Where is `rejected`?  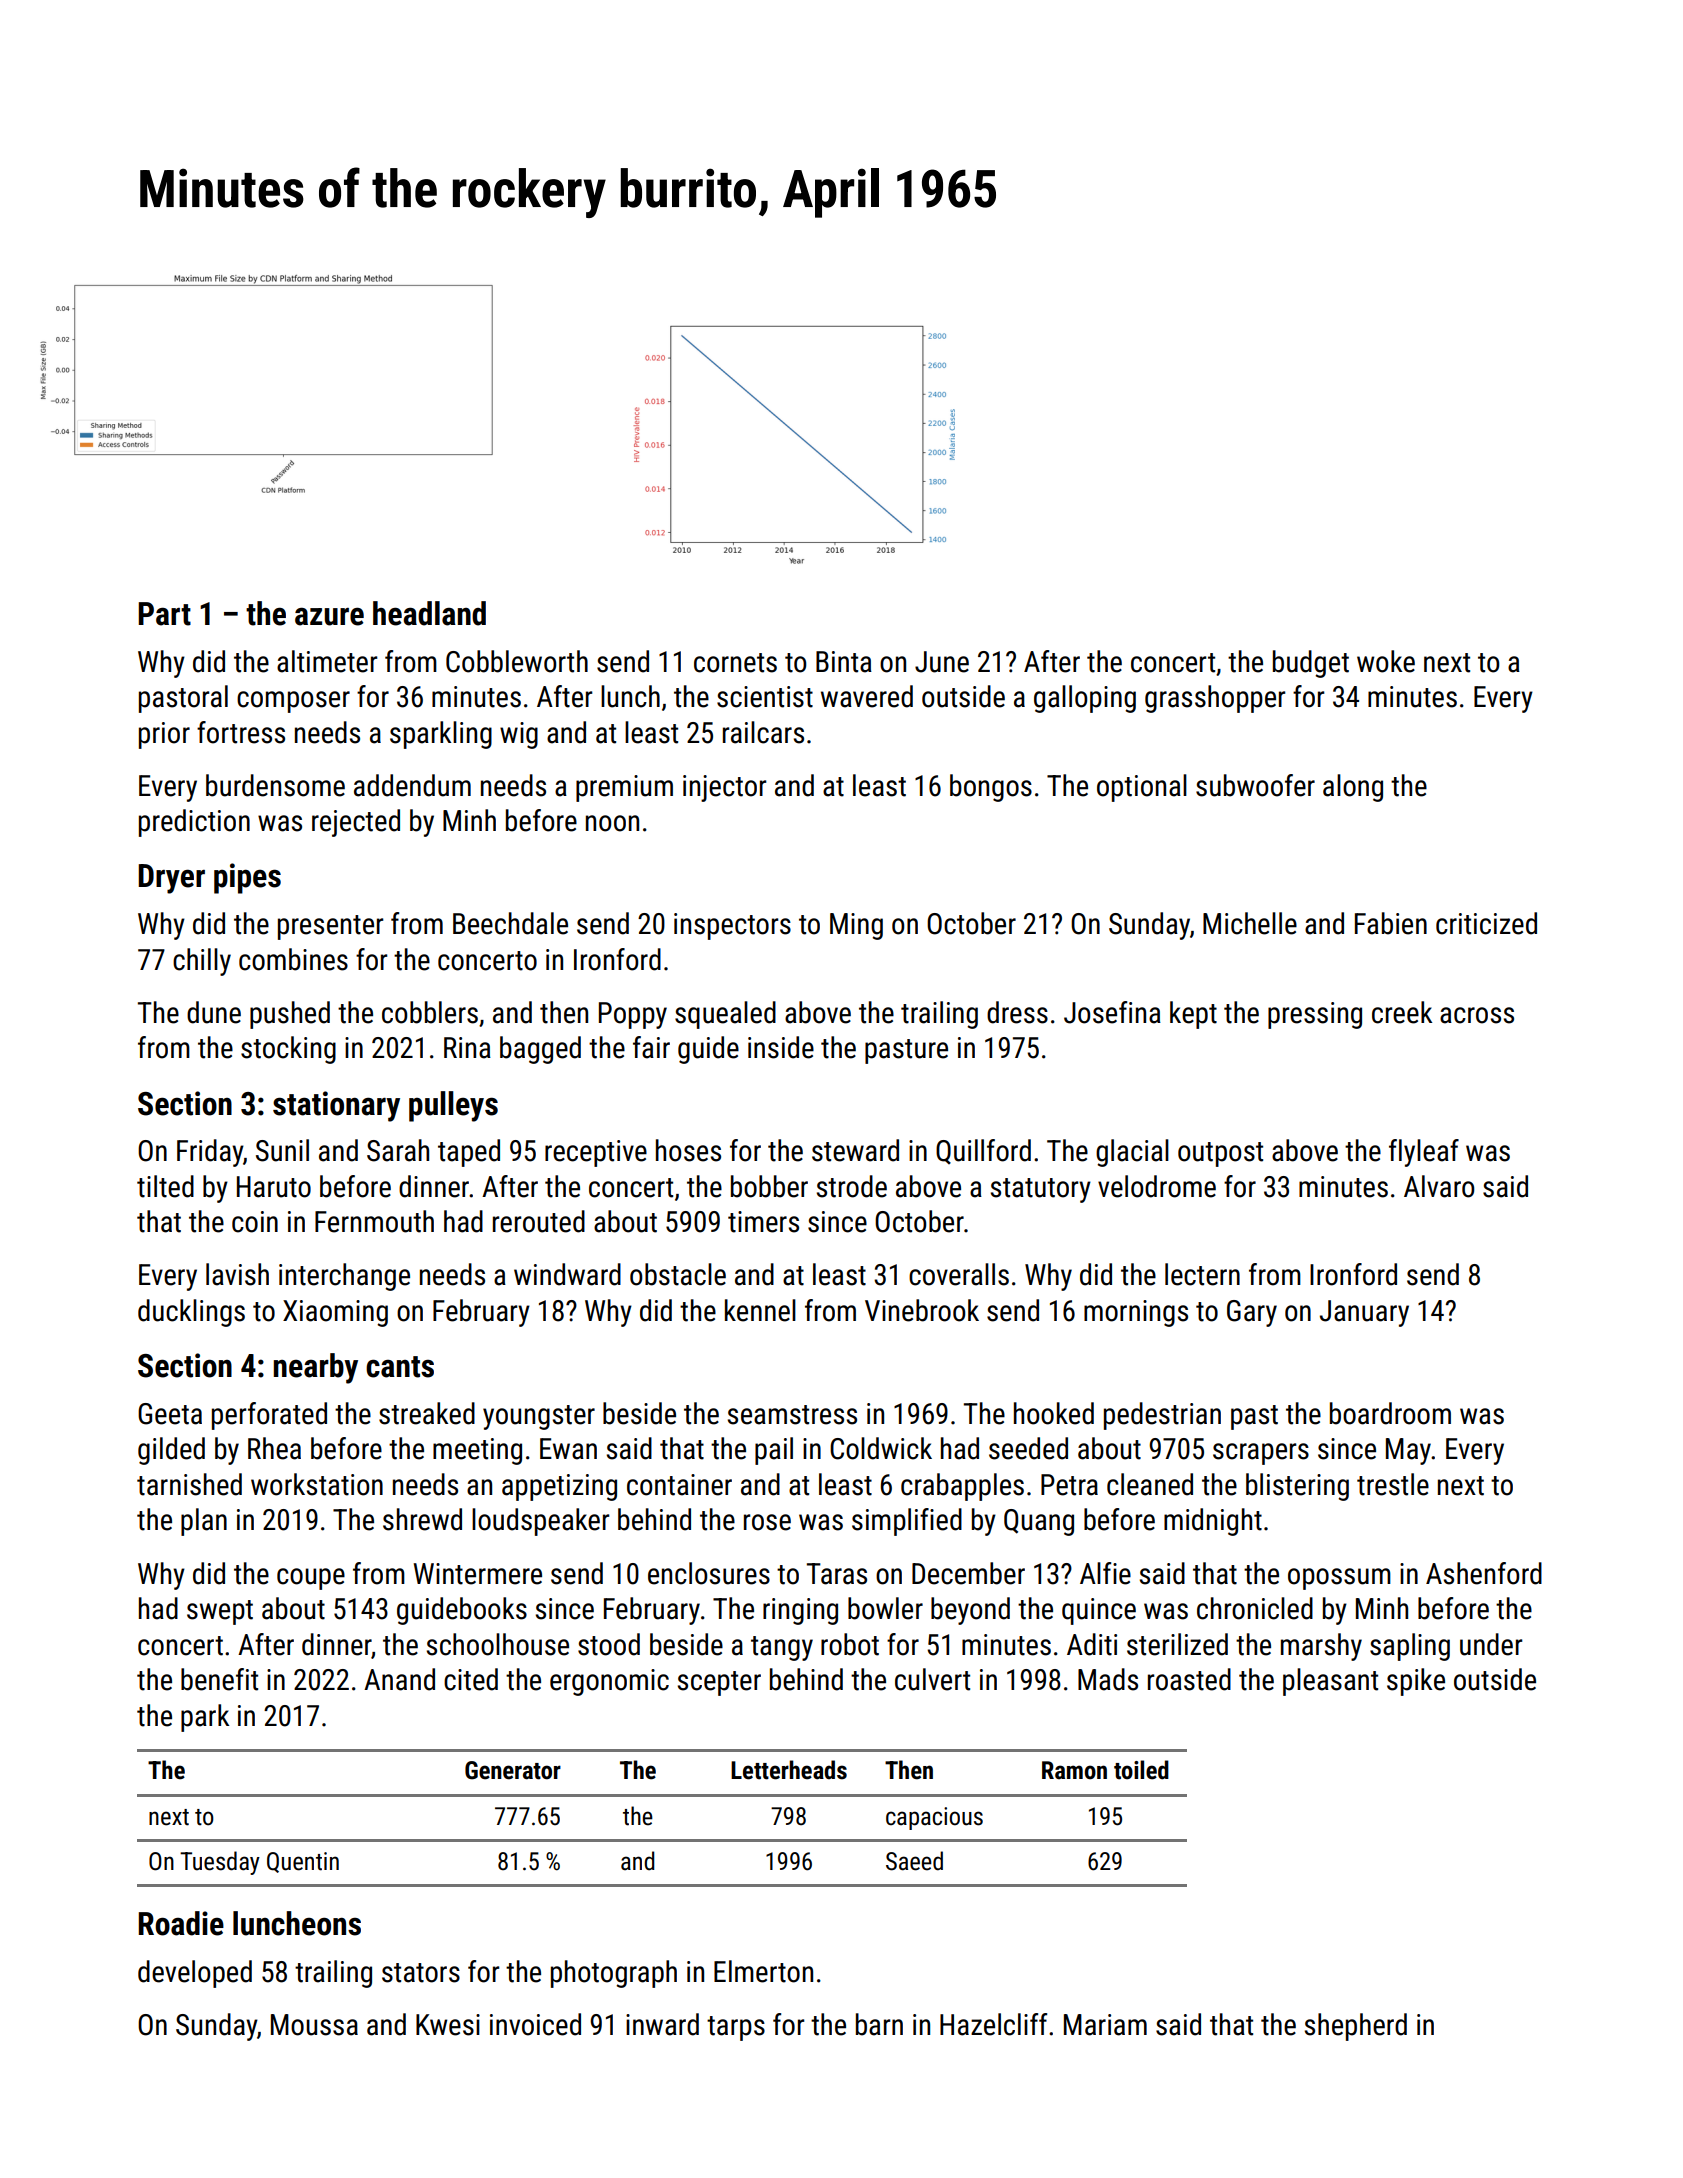
rejected is located at coordinates (356, 823).
